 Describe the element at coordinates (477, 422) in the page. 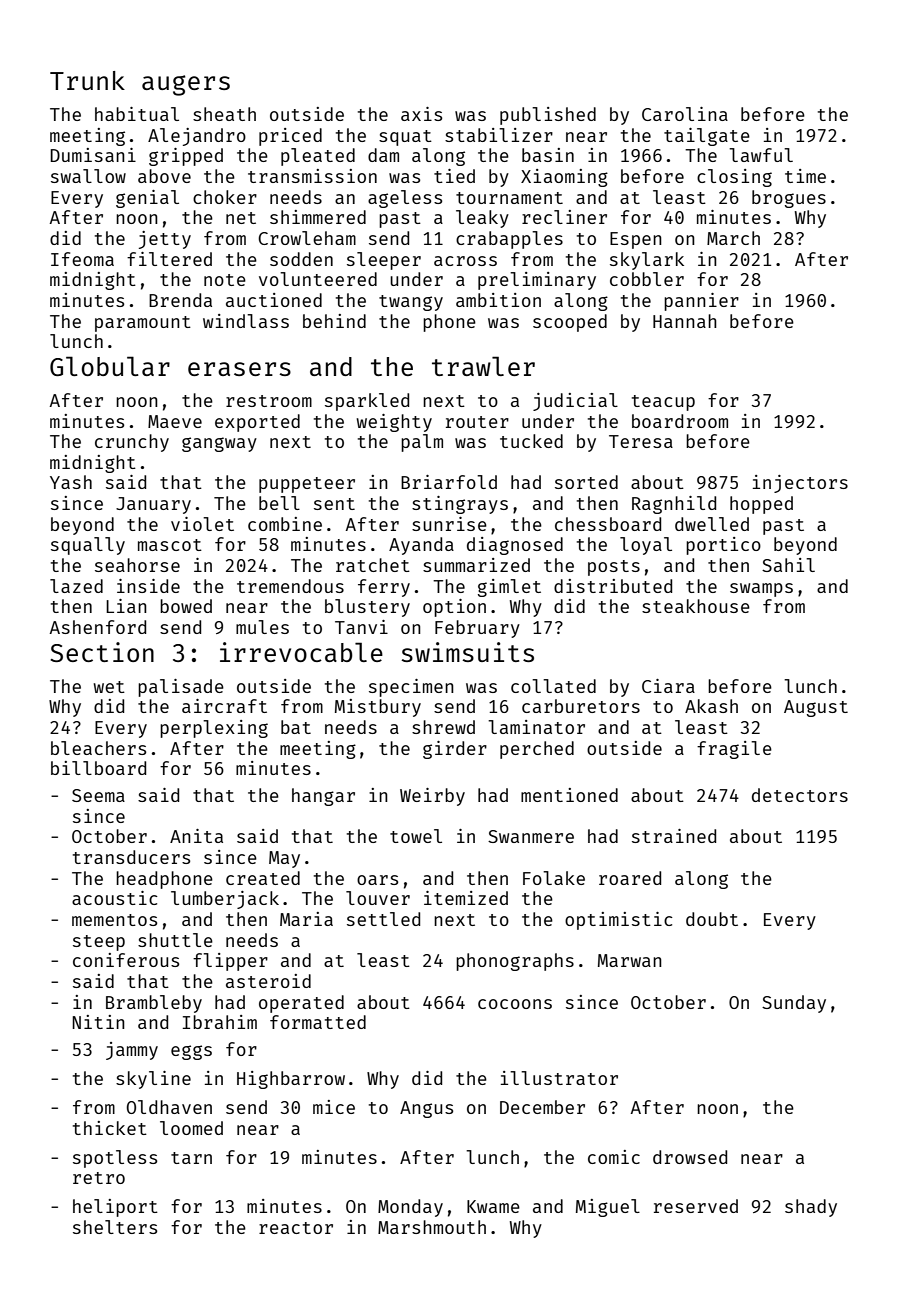

I see `router` at that location.
